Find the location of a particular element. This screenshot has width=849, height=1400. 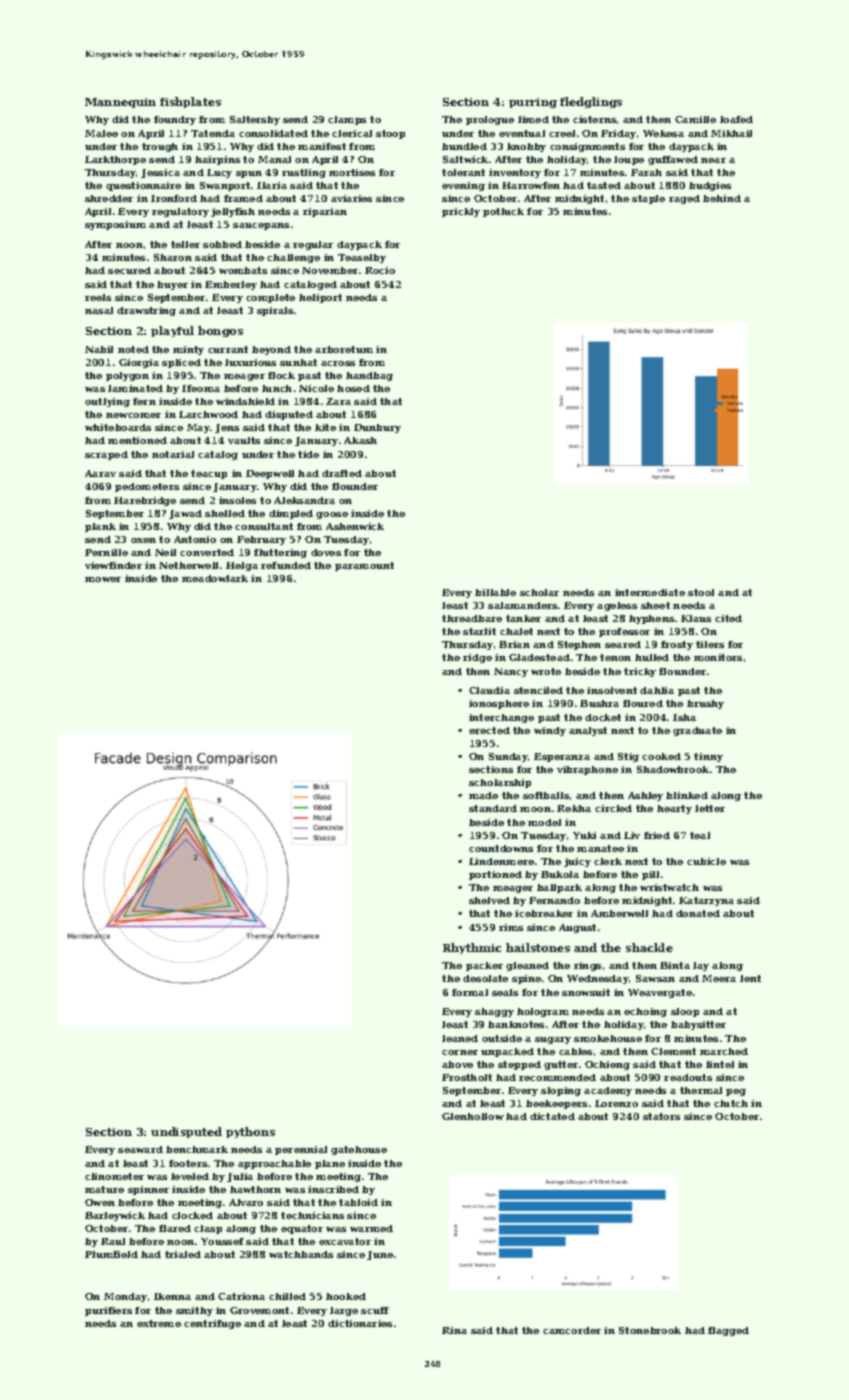

flagged is located at coordinates (728, 1331).
